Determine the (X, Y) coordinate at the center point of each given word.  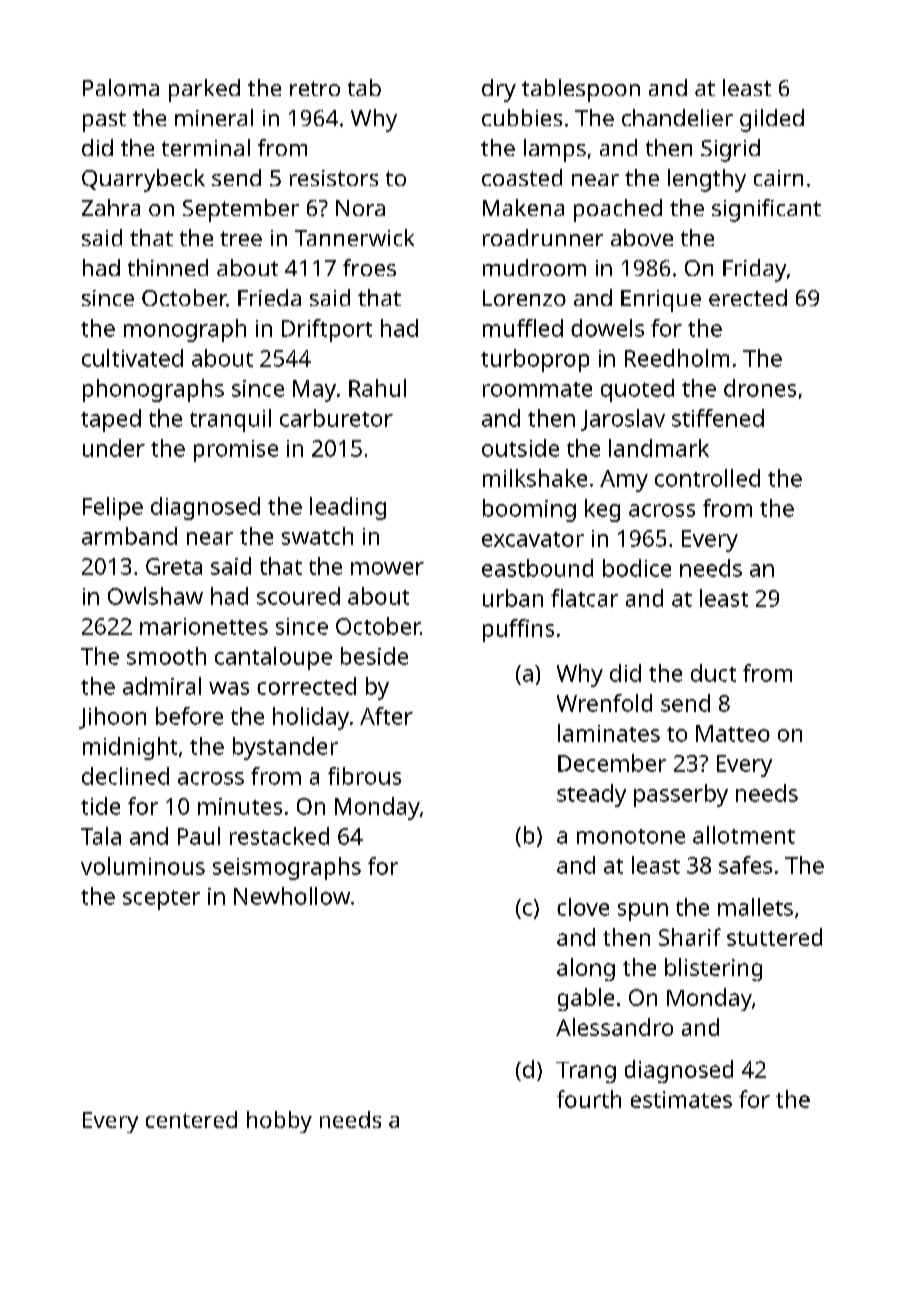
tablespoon (581, 90)
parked (204, 90)
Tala (101, 836)
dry (499, 90)
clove (583, 907)
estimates (681, 1099)
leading (348, 508)
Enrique (661, 301)
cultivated (132, 358)
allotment (744, 835)
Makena (523, 207)
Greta (174, 566)
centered (191, 1119)
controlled (707, 478)
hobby (279, 1122)
